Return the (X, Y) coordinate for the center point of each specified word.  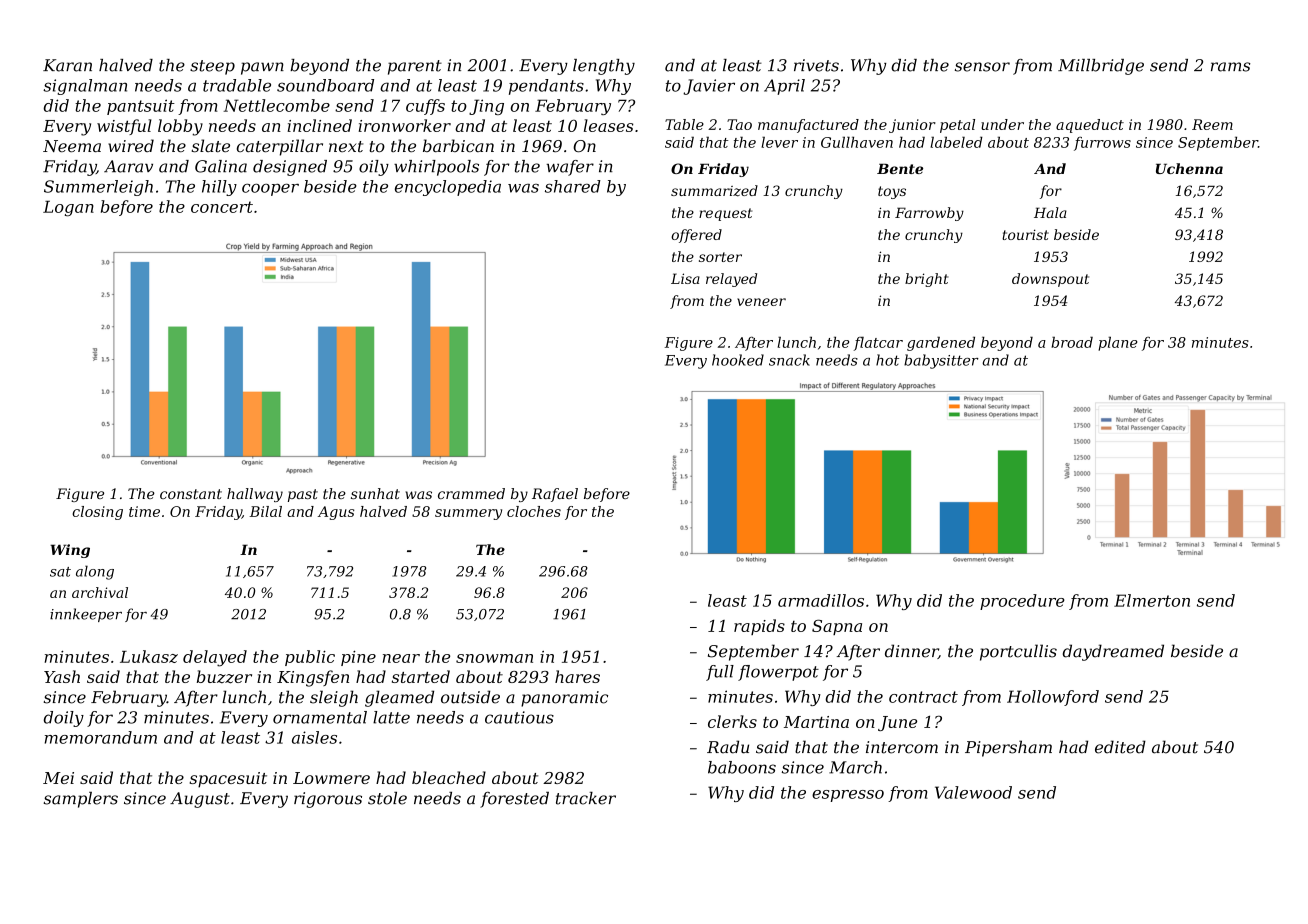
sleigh (334, 698)
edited (1120, 747)
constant (191, 494)
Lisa (685, 278)
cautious (519, 717)
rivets (816, 65)
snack (789, 360)
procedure (1022, 602)
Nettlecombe (276, 105)
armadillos (821, 600)
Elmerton (1152, 600)
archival (100, 592)
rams (1231, 67)
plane (1118, 344)
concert (222, 207)
